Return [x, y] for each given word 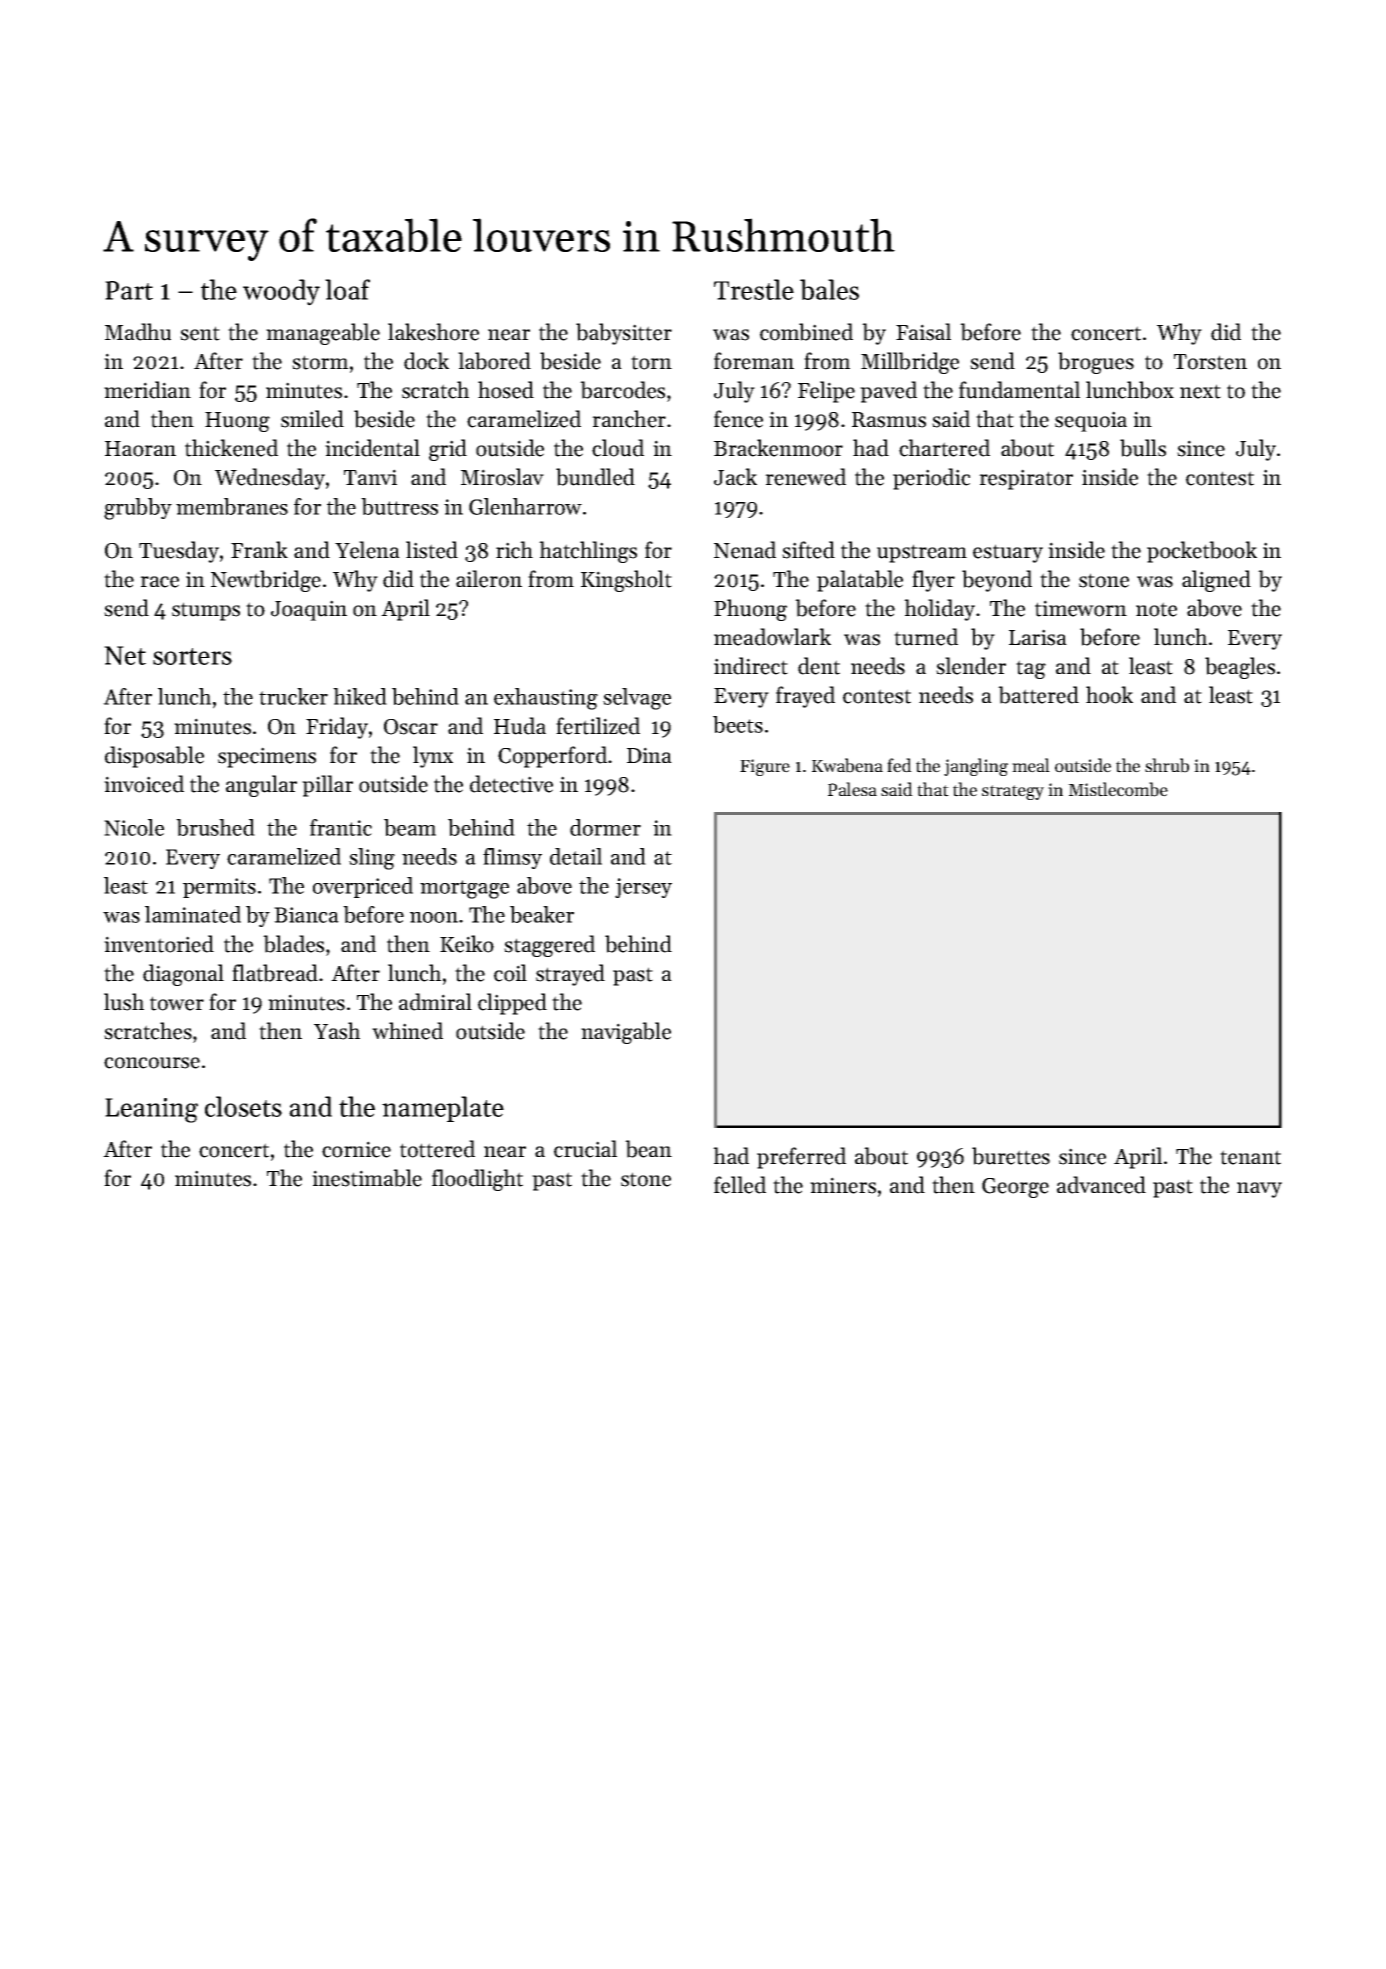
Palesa [852, 789]
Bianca [306, 915]
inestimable [367, 1178]
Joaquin [309, 610]
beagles [1240, 668]
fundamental [1019, 390]
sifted [808, 550]
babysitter [624, 334]
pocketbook [1202, 552]
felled [740, 1185]
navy [1259, 1190]
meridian [147, 390]
